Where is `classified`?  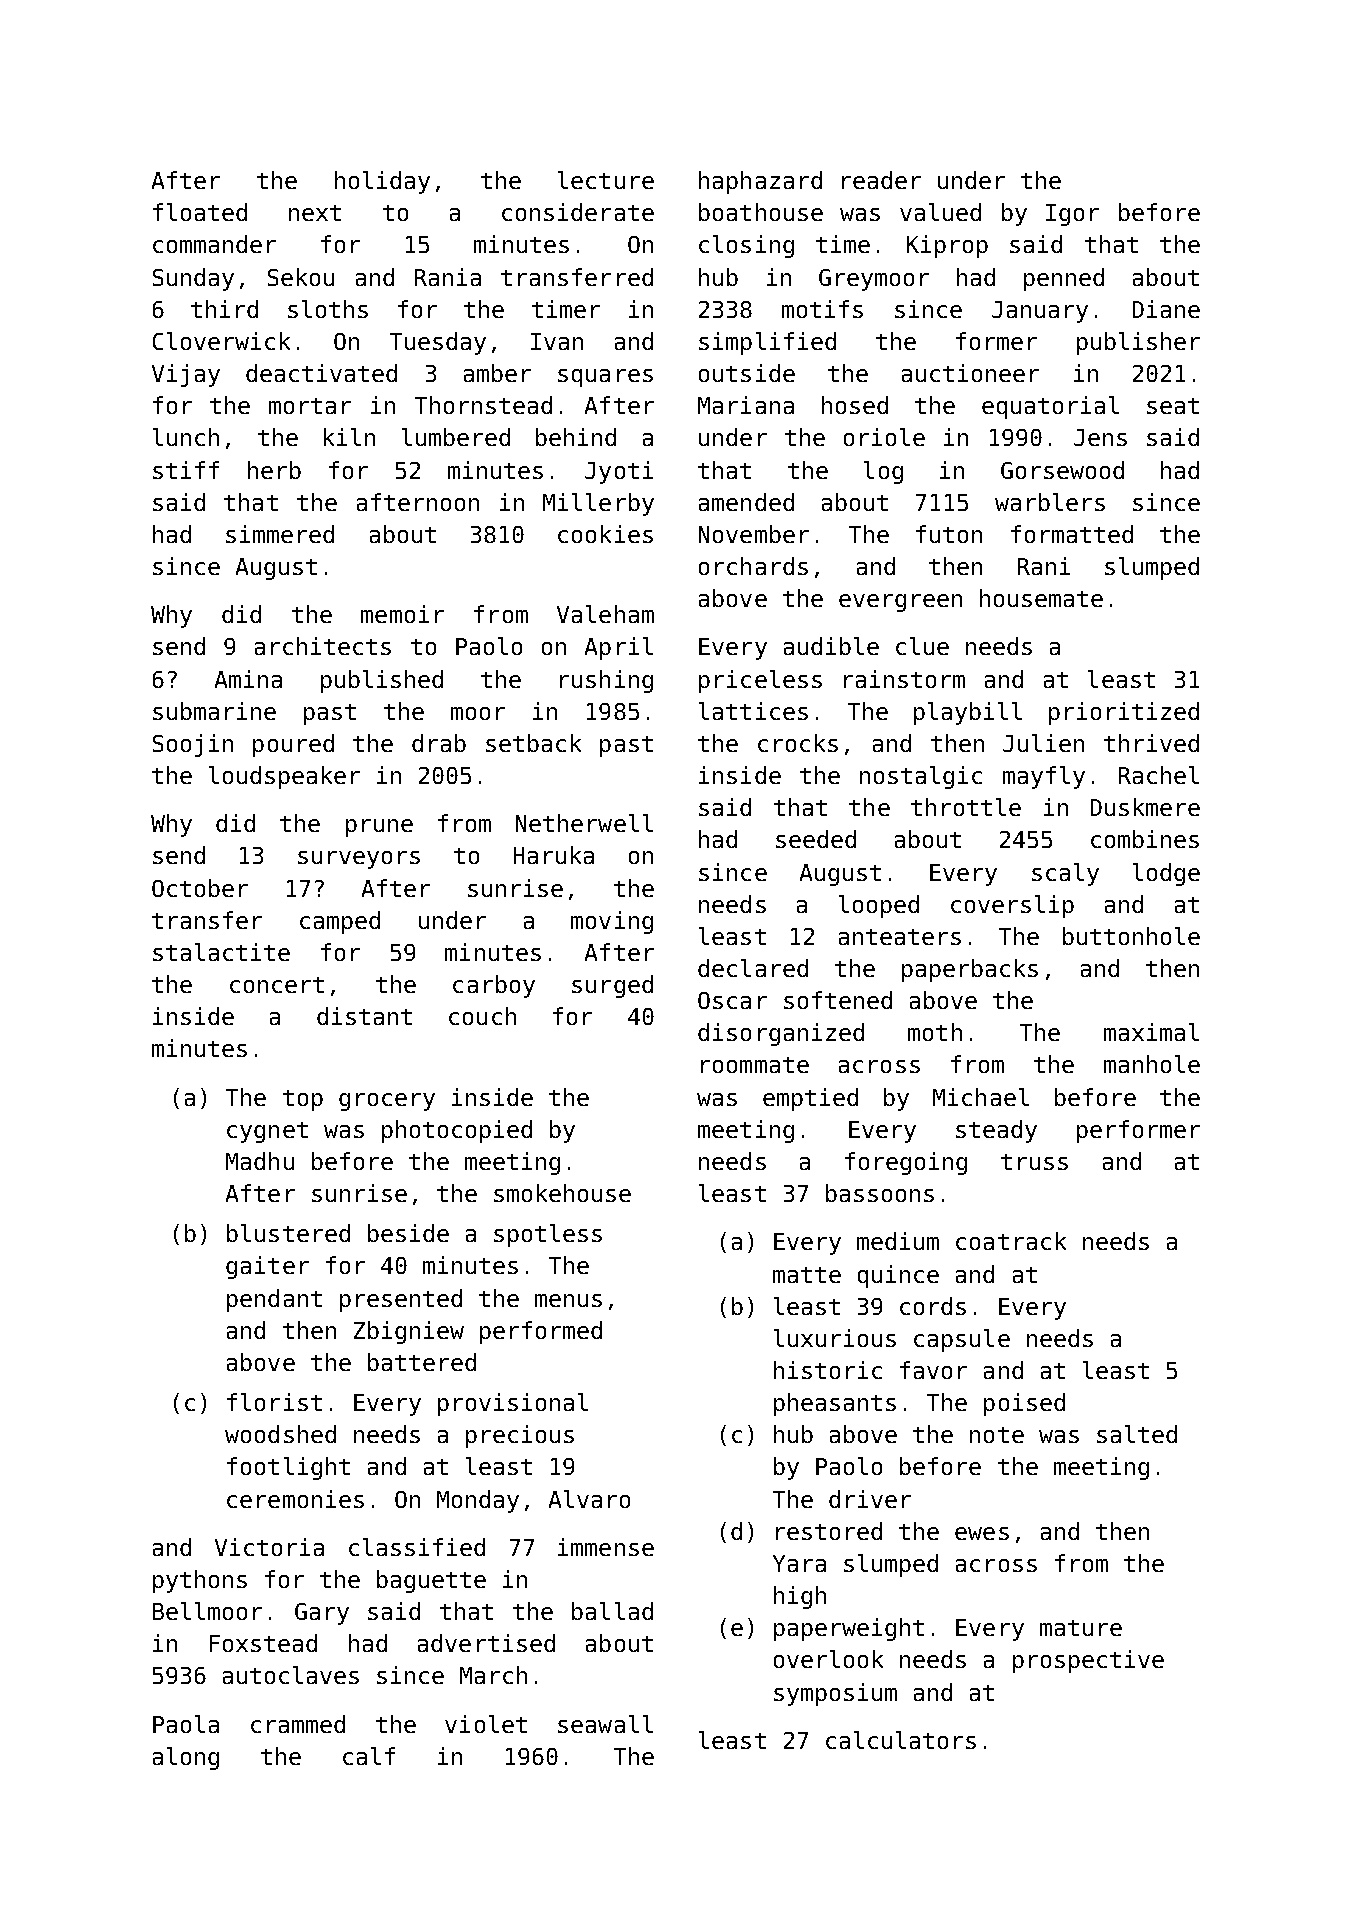 classified is located at coordinates (417, 1547).
